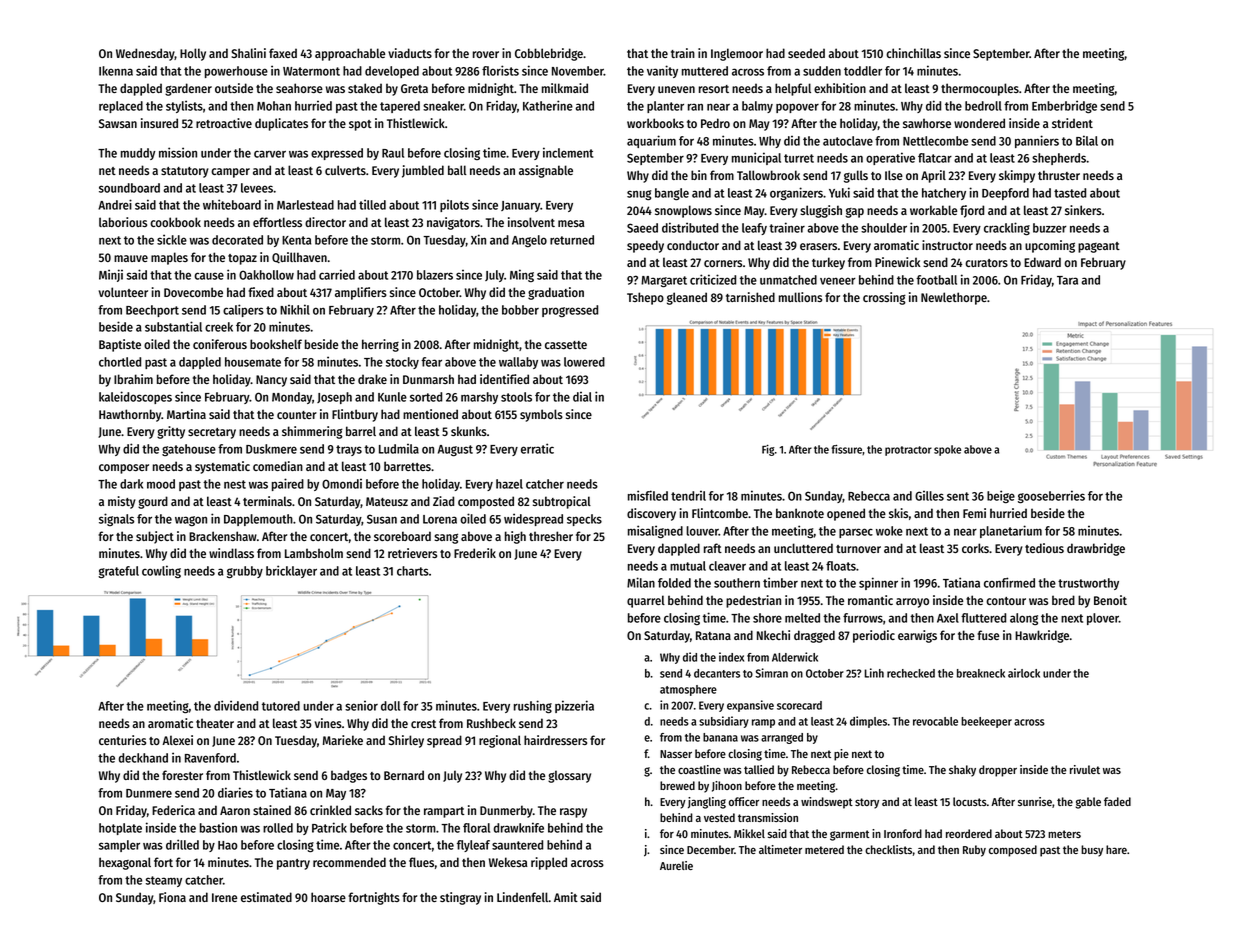 This screenshot has height=952, width=1233. What do you see at coordinates (1116, 849) in the screenshot?
I see `hare` at bounding box center [1116, 849].
